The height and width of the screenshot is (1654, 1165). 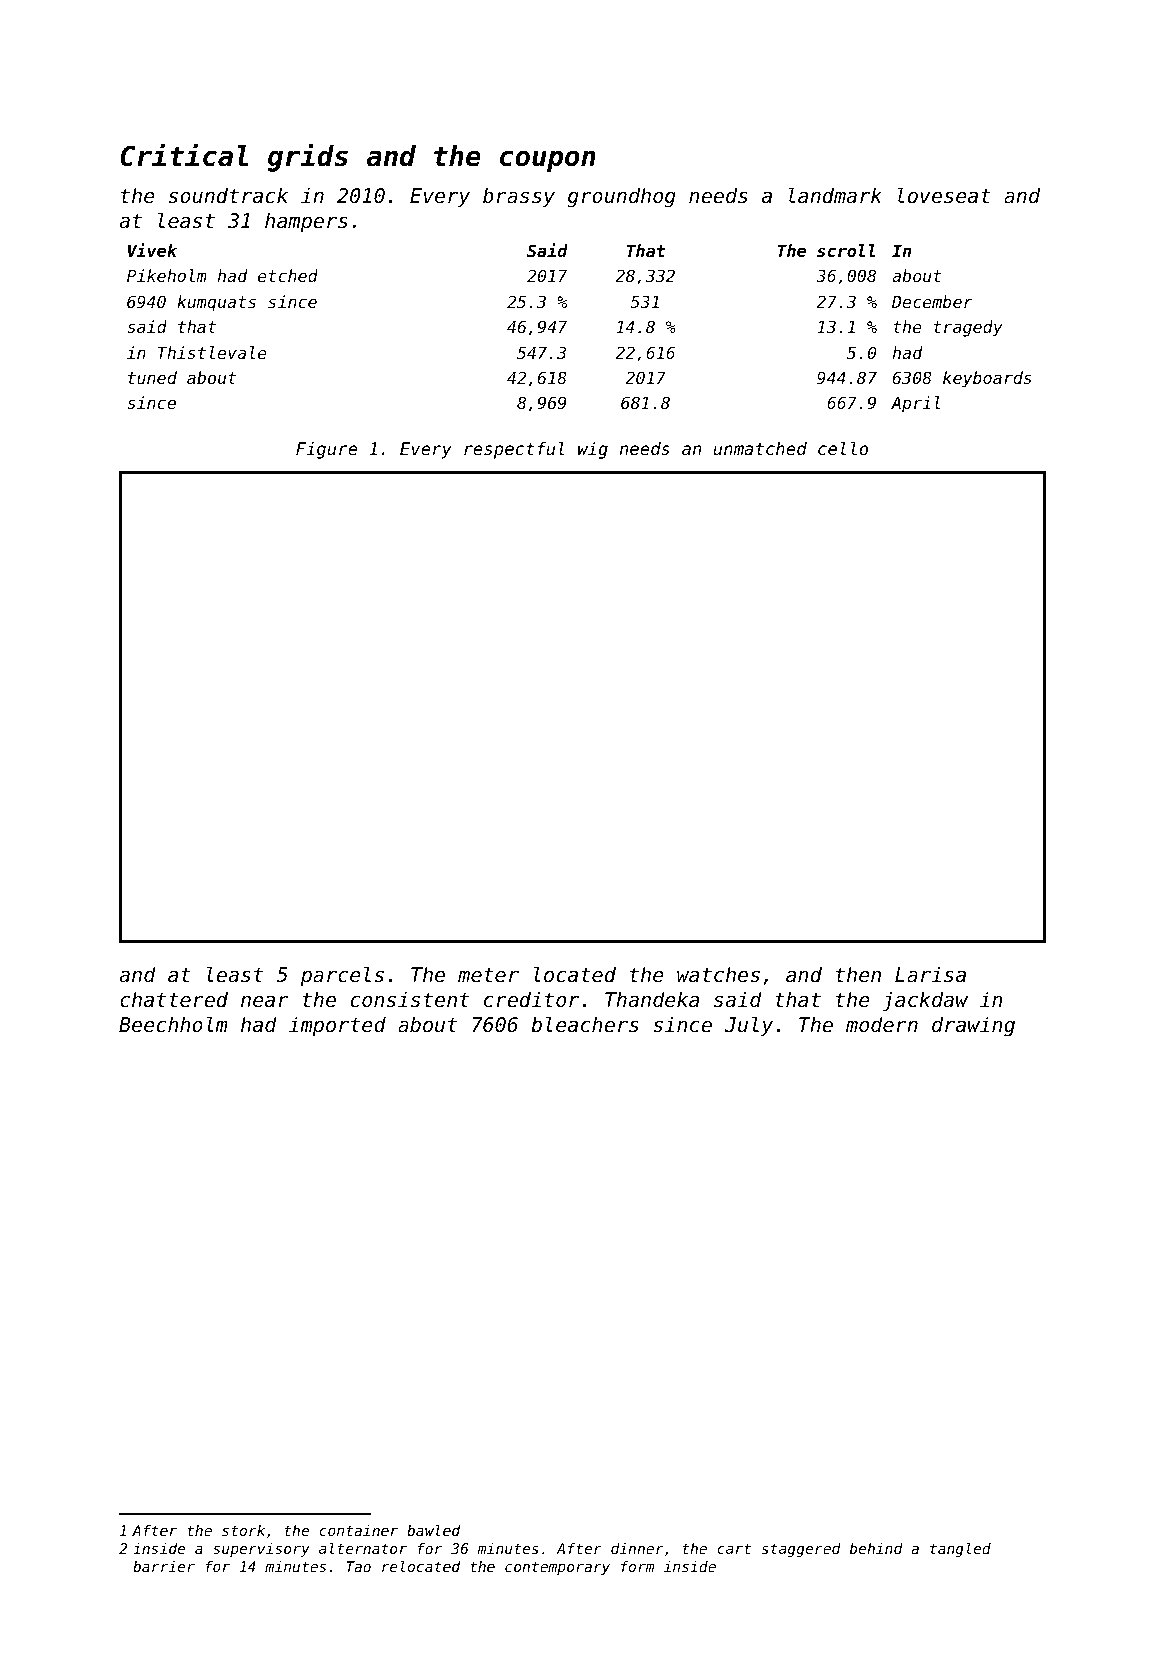 I want to click on cello, so click(x=843, y=448).
